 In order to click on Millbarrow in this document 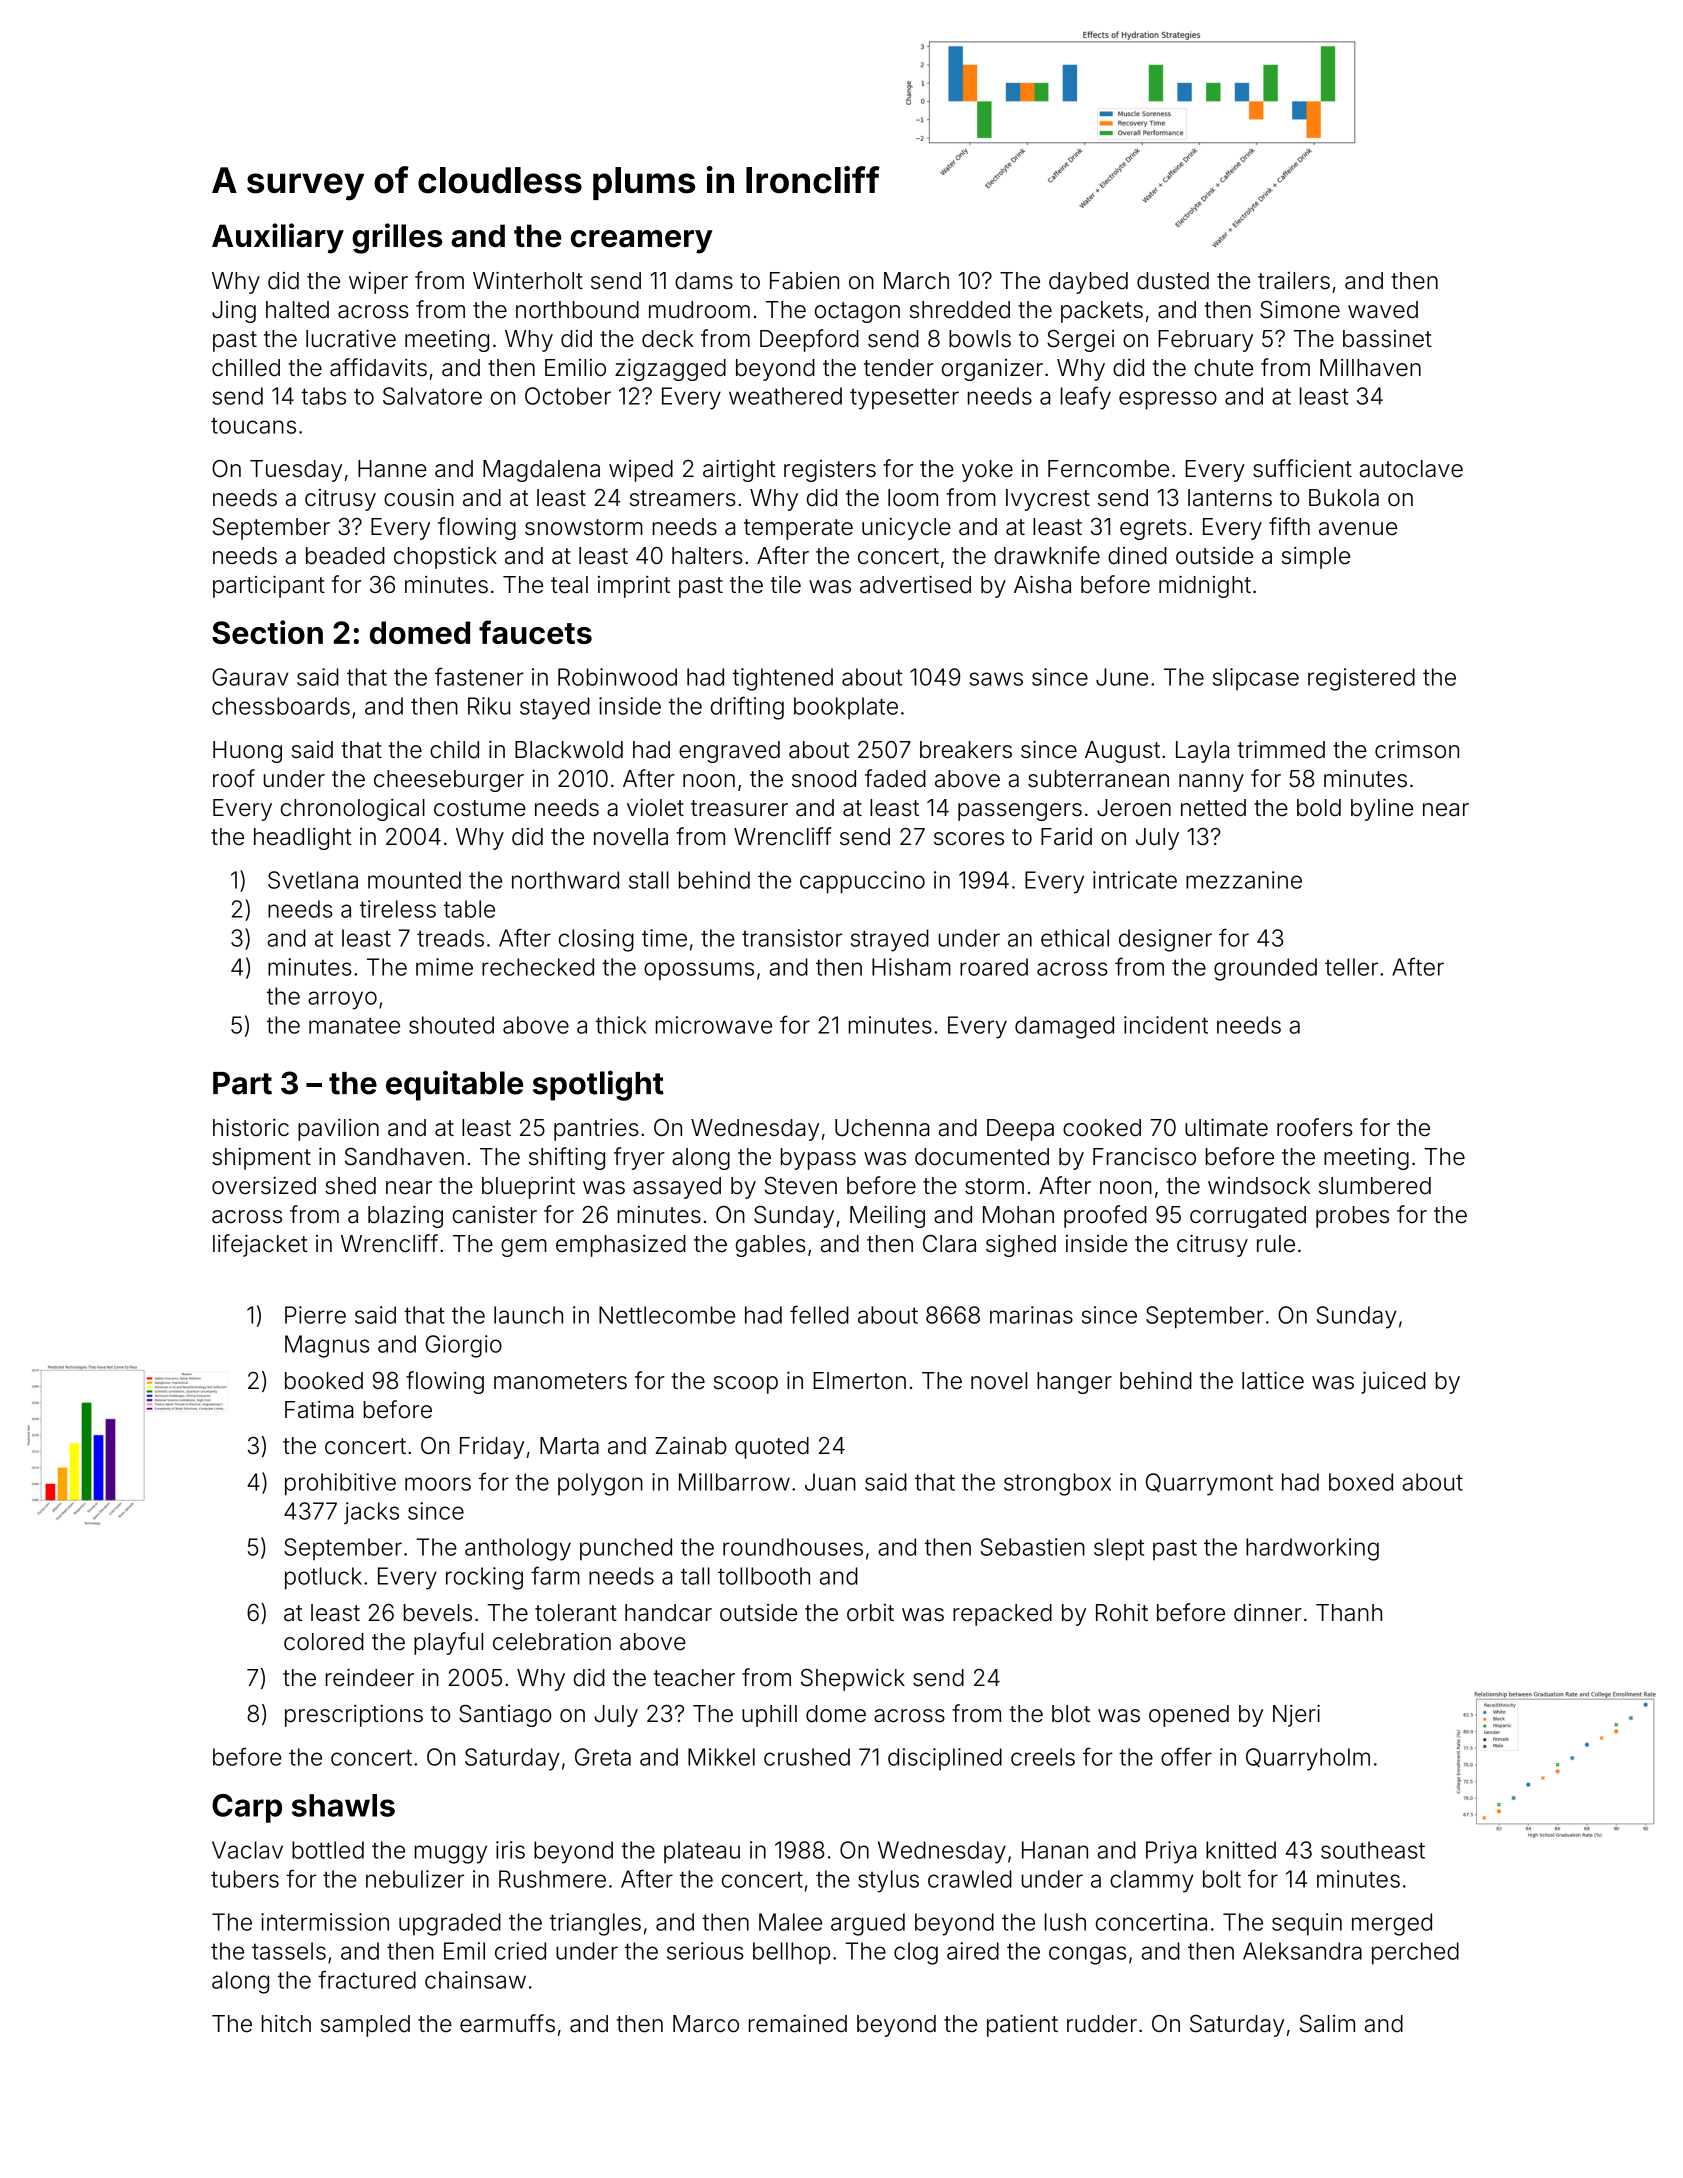, I will do `click(734, 1482)`.
